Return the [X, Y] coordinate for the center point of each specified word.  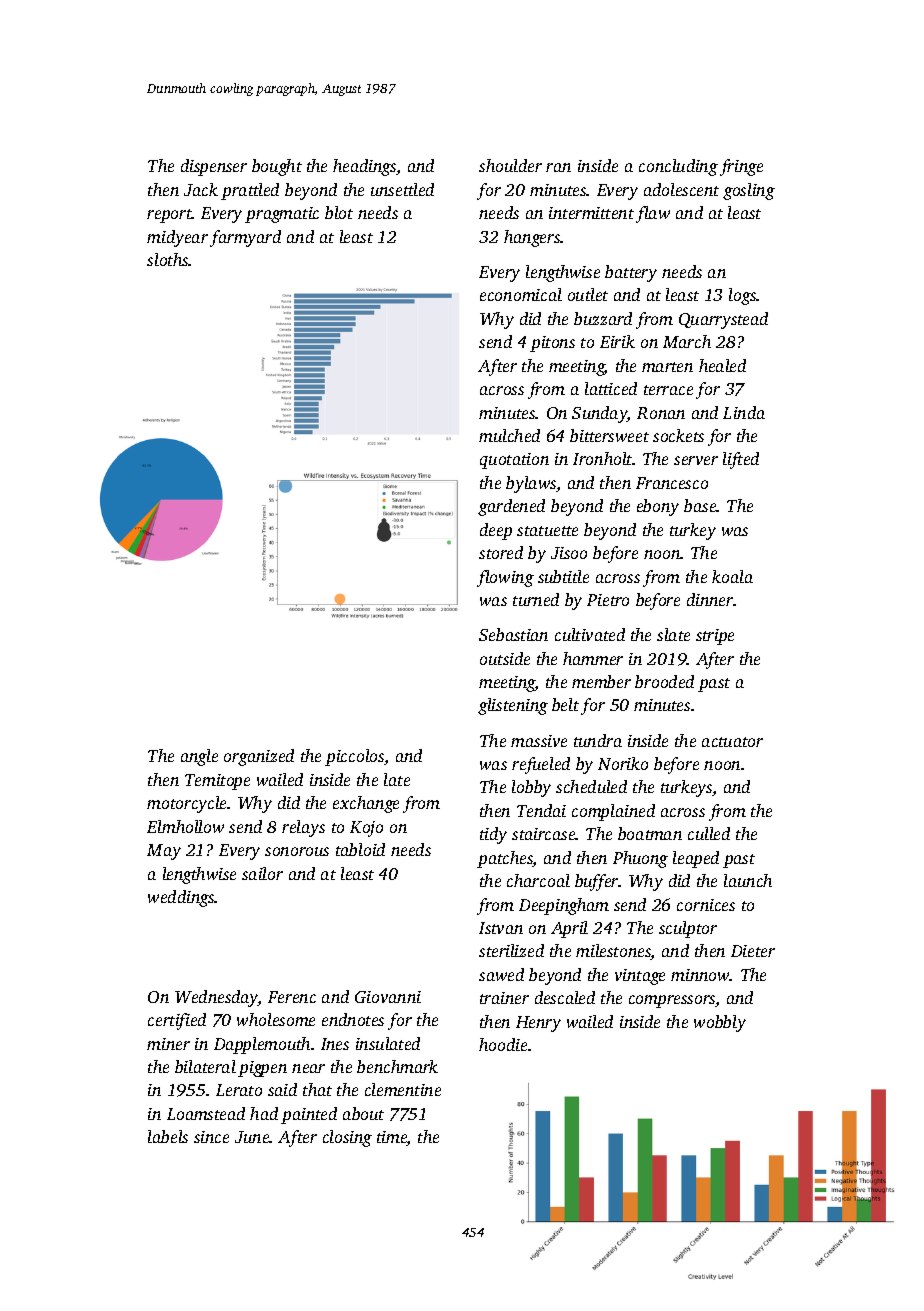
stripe [715, 637]
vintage [640, 977]
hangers [532, 238]
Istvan [501, 928]
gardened [511, 507]
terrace [668, 390]
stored [501, 552]
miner [168, 1044]
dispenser [214, 167]
